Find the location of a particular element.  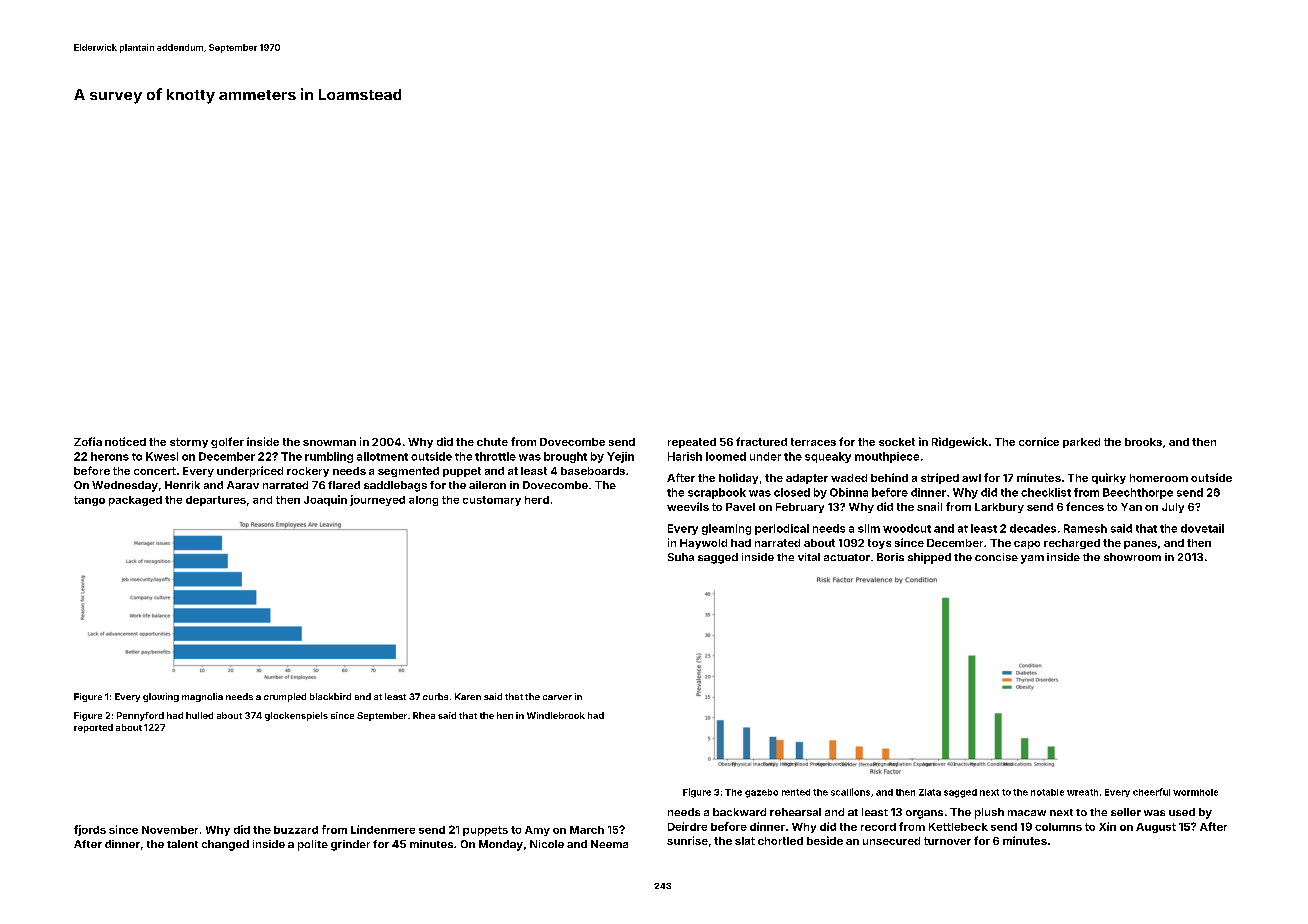

Suha is located at coordinates (681, 557).
